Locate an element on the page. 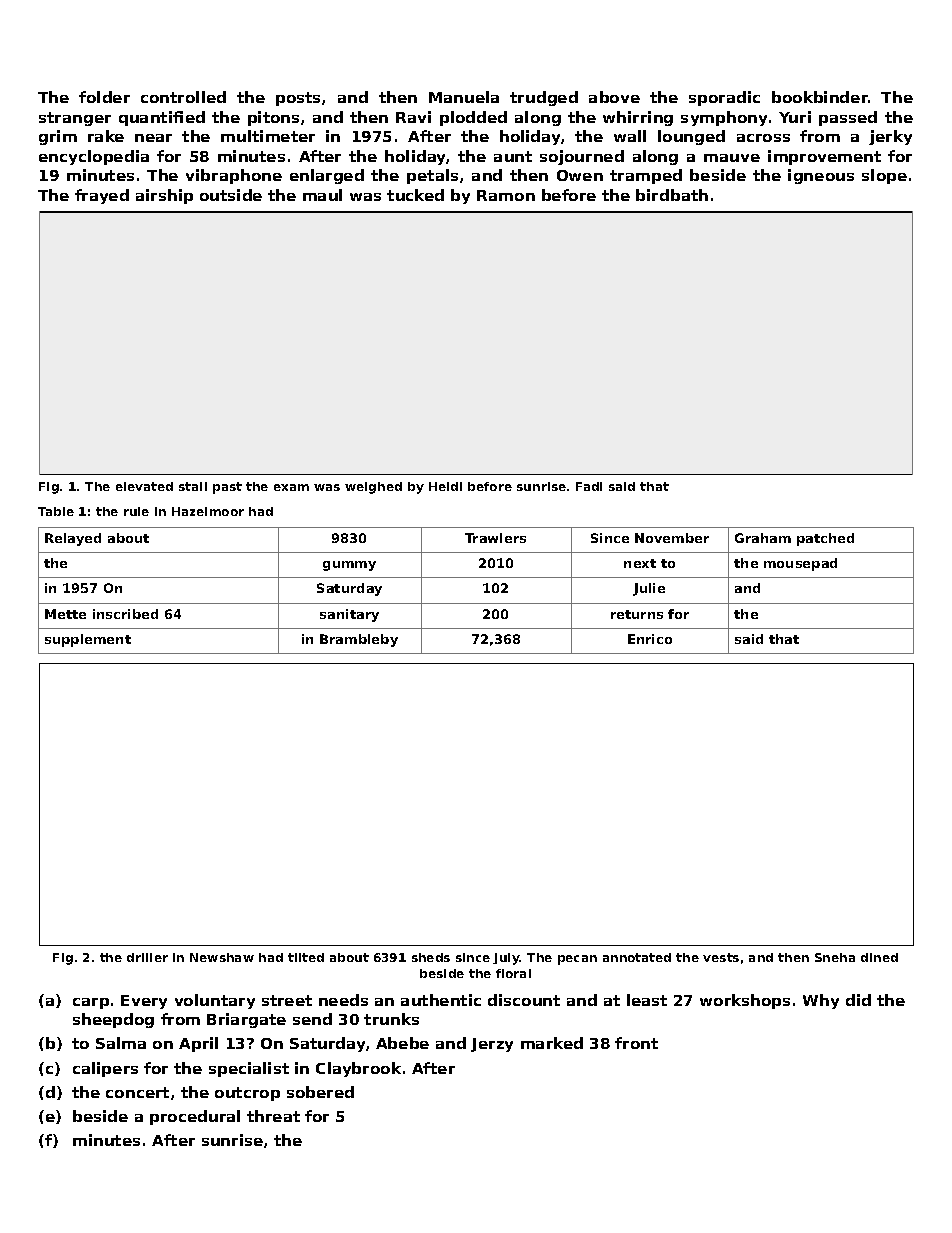 This document has height=1233, width=952. front is located at coordinates (636, 1043).
